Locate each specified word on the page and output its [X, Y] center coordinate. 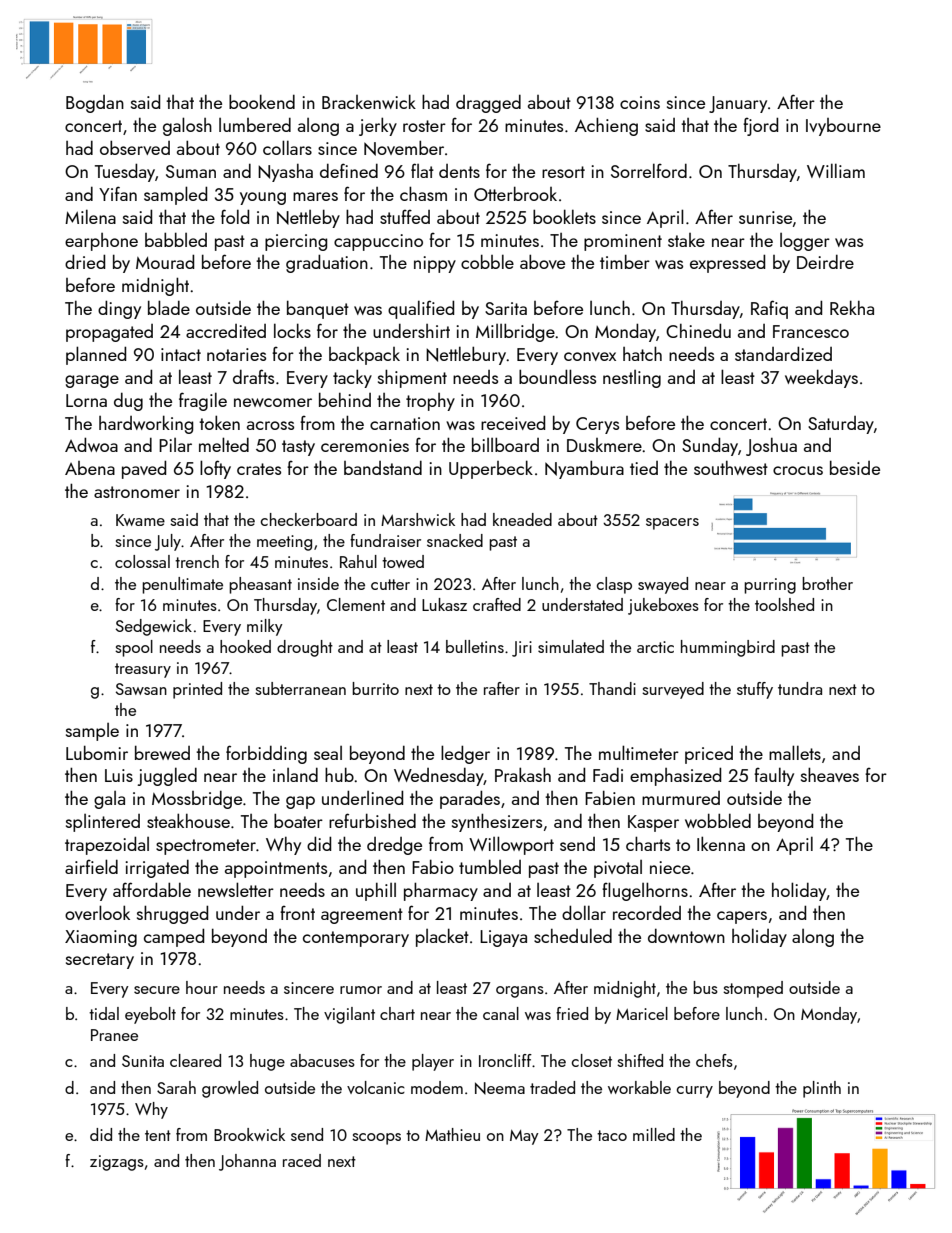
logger [805, 242]
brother [827, 583]
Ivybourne [843, 127]
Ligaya [503, 938]
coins [640, 102]
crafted [497, 604]
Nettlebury [466, 355]
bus [705, 987]
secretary [100, 961]
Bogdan [95, 104]
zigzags [117, 1163]
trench [197, 561]
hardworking [146, 424]
